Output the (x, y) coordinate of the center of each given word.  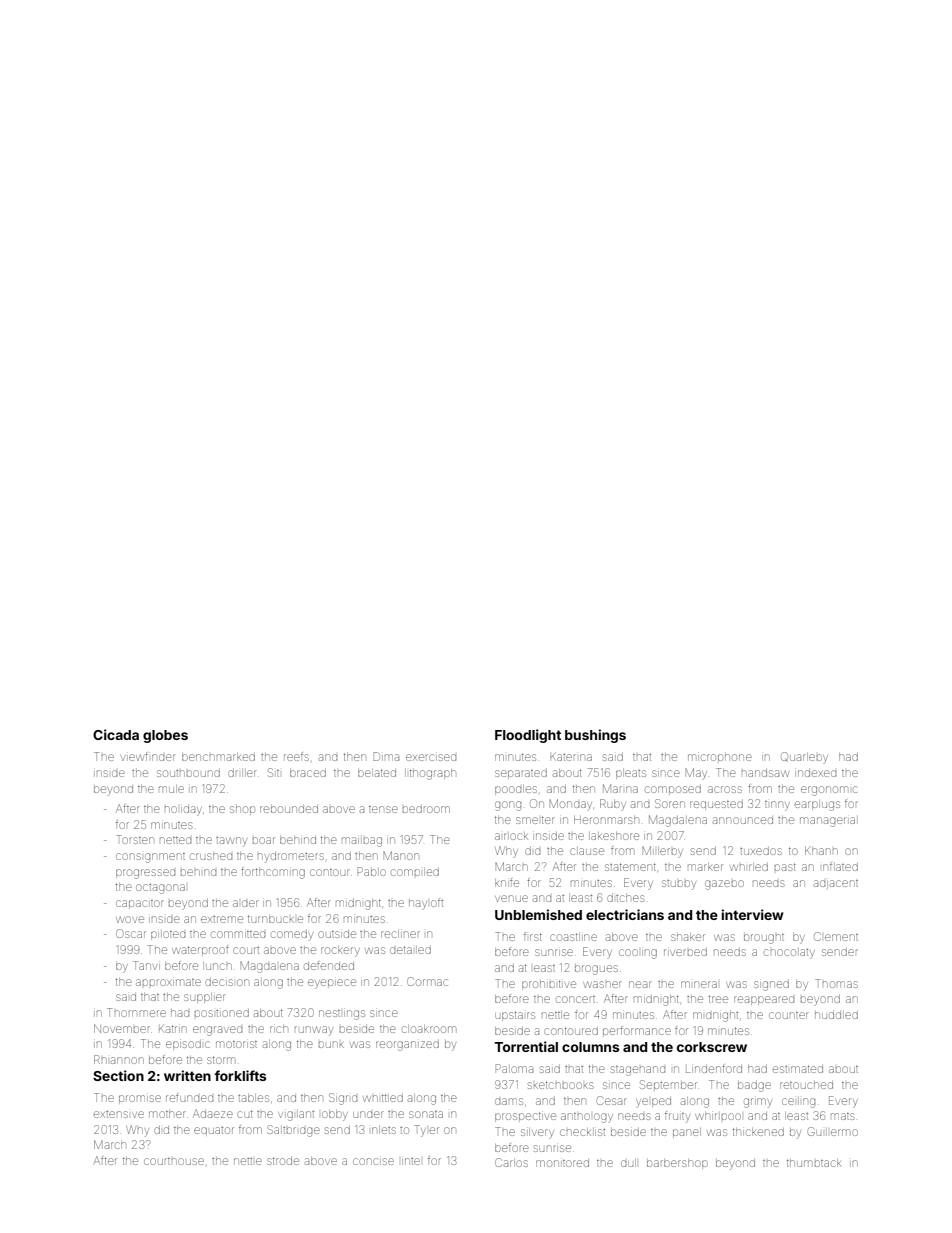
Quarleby (804, 758)
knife (507, 882)
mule (171, 789)
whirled (749, 867)
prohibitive (549, 985)
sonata (426, 1114)
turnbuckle (275, 919)
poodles (516, 790)
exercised (431, 757)
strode (283, 1161)
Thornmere (136, 1012)
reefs (296, 756)
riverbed (685, 952)
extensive (119, 1114)
